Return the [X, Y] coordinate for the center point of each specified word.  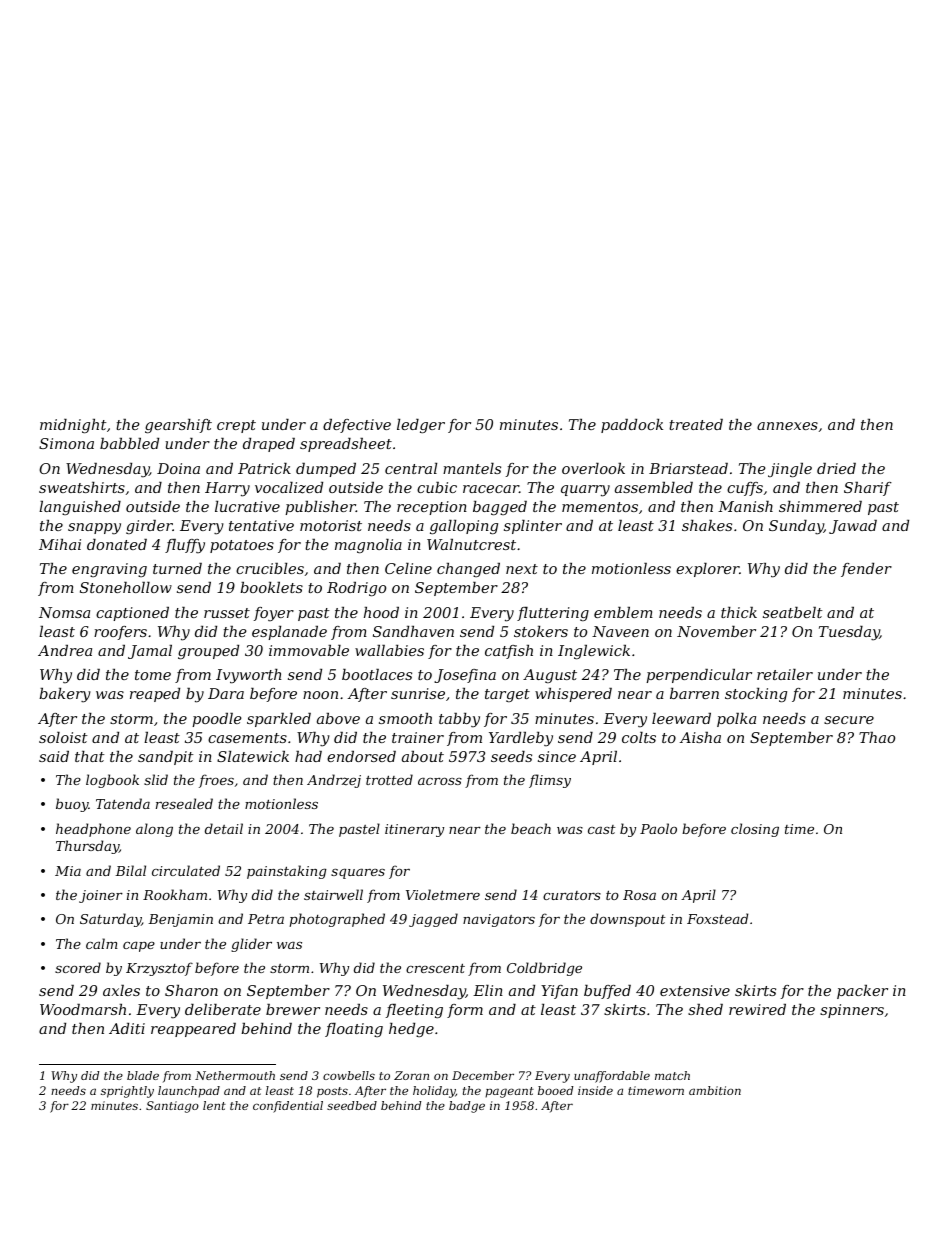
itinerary [414, 830]
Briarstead [688, 468]
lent [214, 1105]
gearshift [178, 426]
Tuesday [849, 633]
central [411, 468]
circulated [186, 870]
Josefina [465, 676]
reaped [155, 695]
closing [755, 830]
